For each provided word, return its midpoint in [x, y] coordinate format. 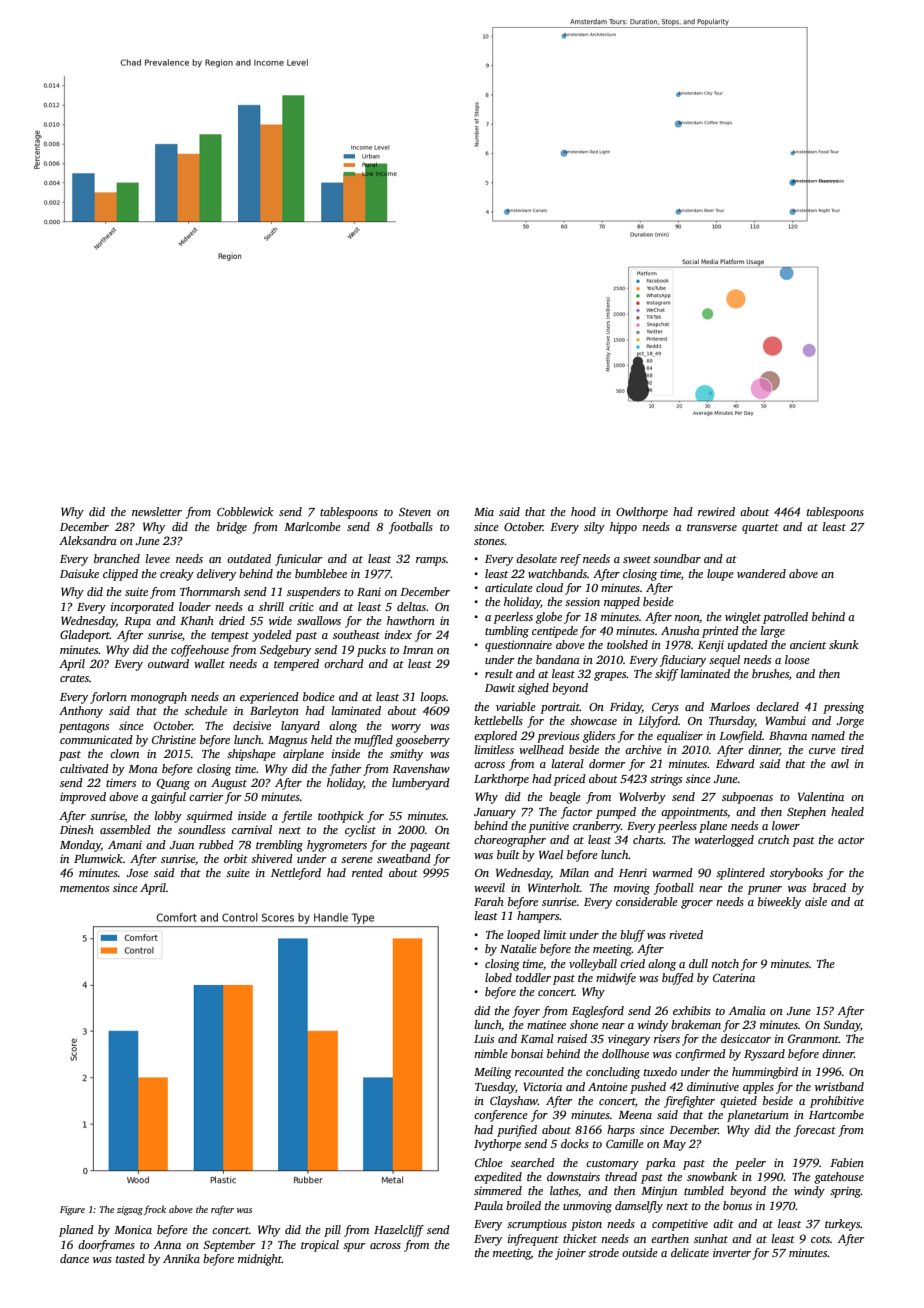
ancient [808, 644]
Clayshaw [514, 1102]
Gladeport [85, 636]
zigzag [130, 1210]
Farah [489, 901]
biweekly [779, 903]
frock [155, 1210]
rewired [716, 511]
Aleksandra [88, 540]
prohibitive [837, 1102]
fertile [297, 817]
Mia [484, 511]
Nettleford [296, 874]
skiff [667, 675]
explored [495, 737]
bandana [558, 659]
